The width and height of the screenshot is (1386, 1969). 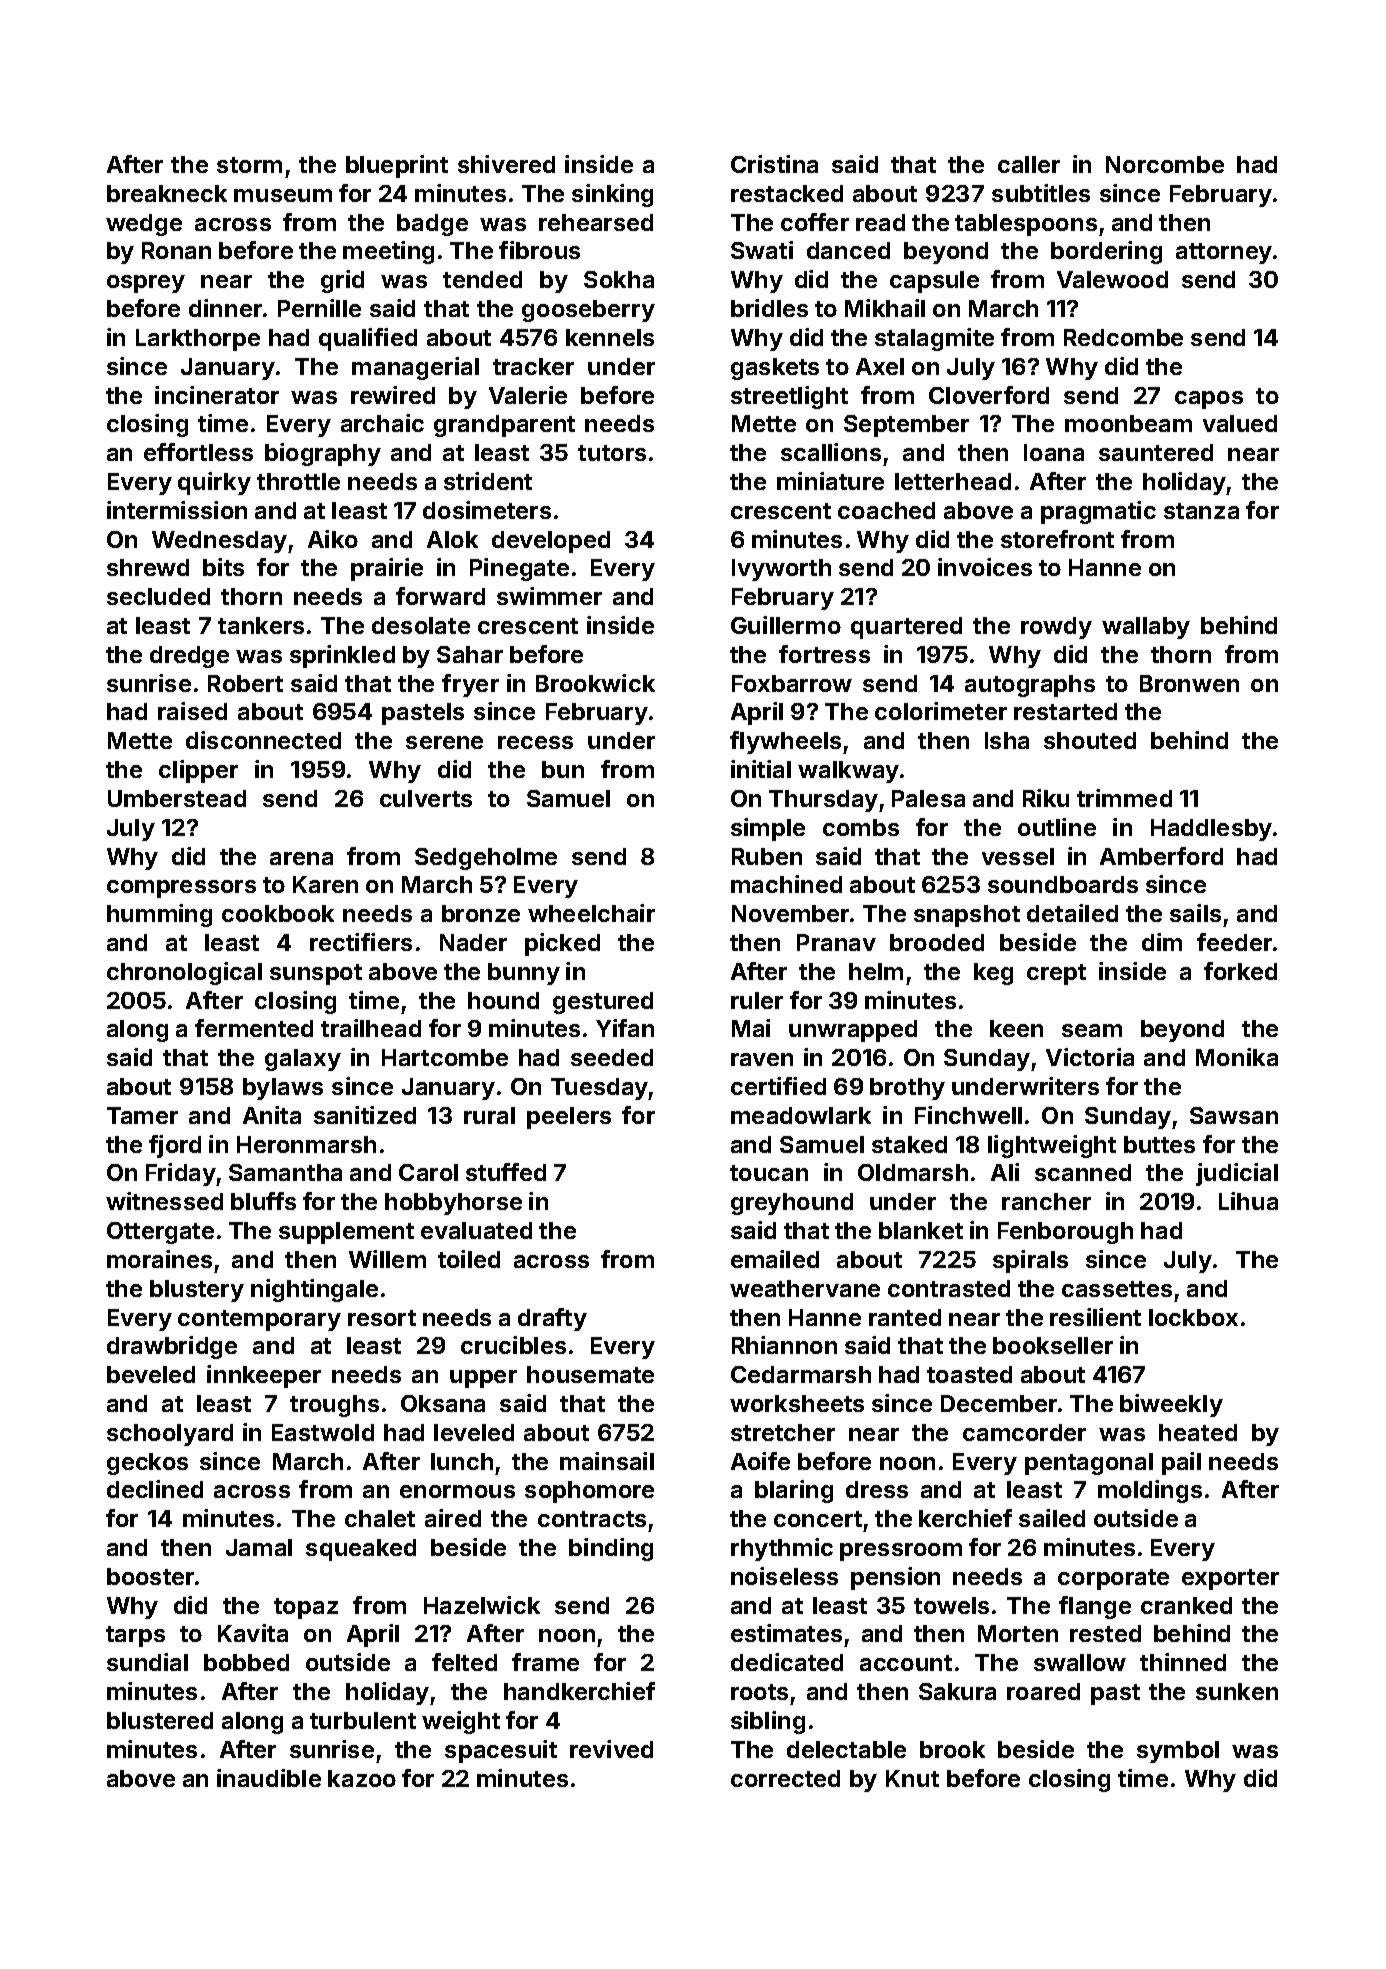 I want to click on wallaby, so click(x=1146, y=628).
